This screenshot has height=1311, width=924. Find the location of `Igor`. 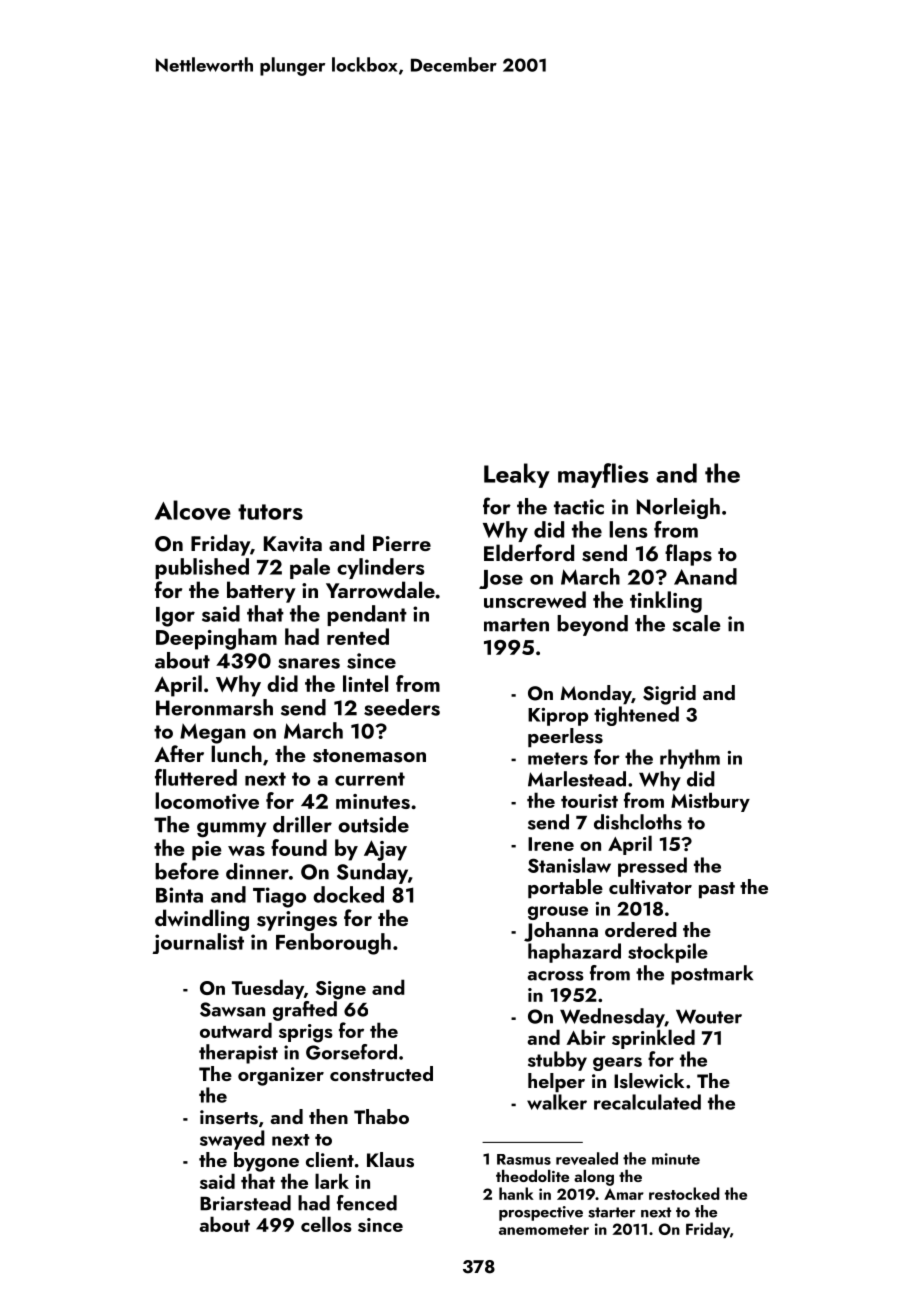

Igor is located at coordinates (175, 617).
